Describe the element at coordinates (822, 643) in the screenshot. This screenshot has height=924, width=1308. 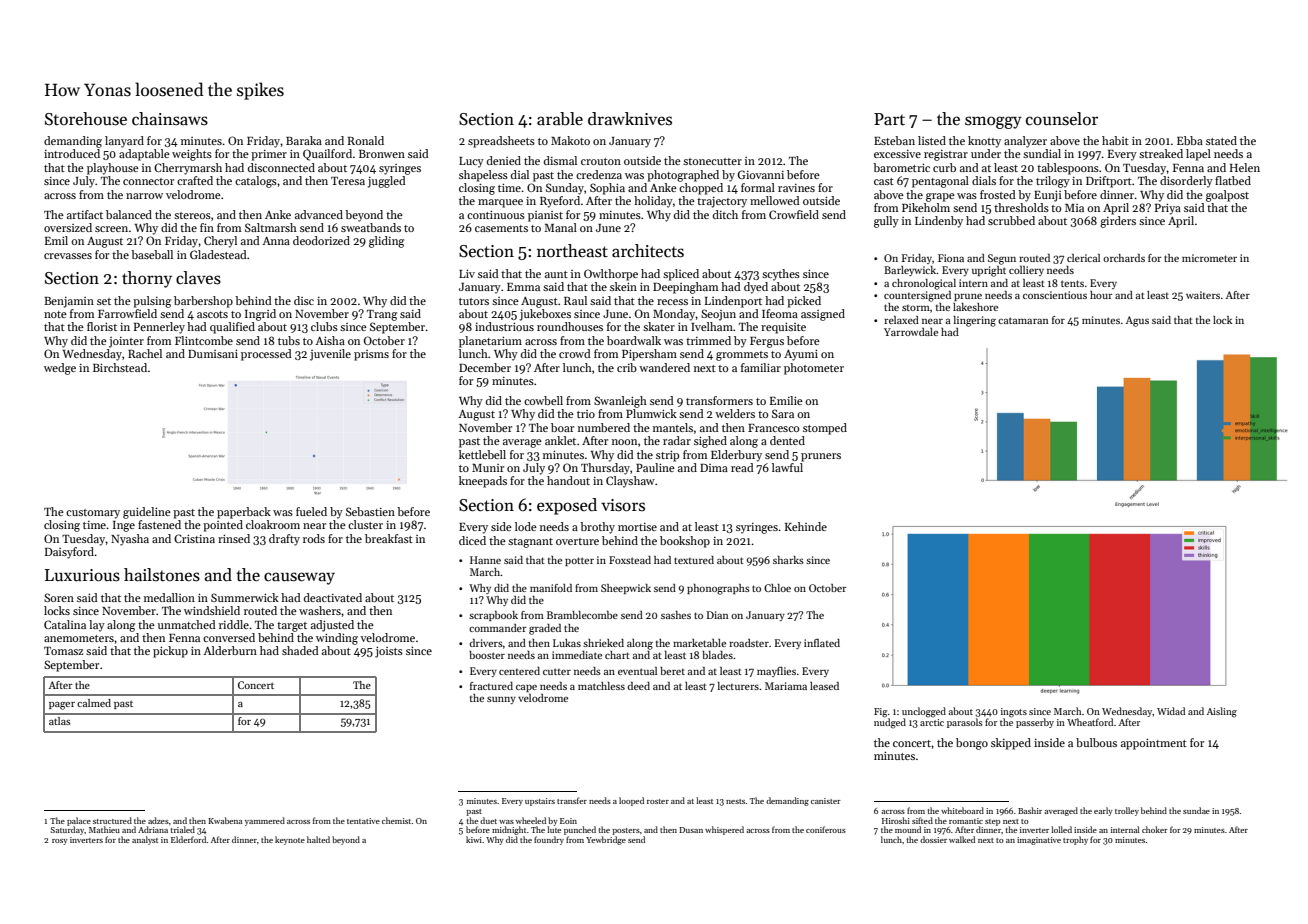
I see `inflated` at that location.
